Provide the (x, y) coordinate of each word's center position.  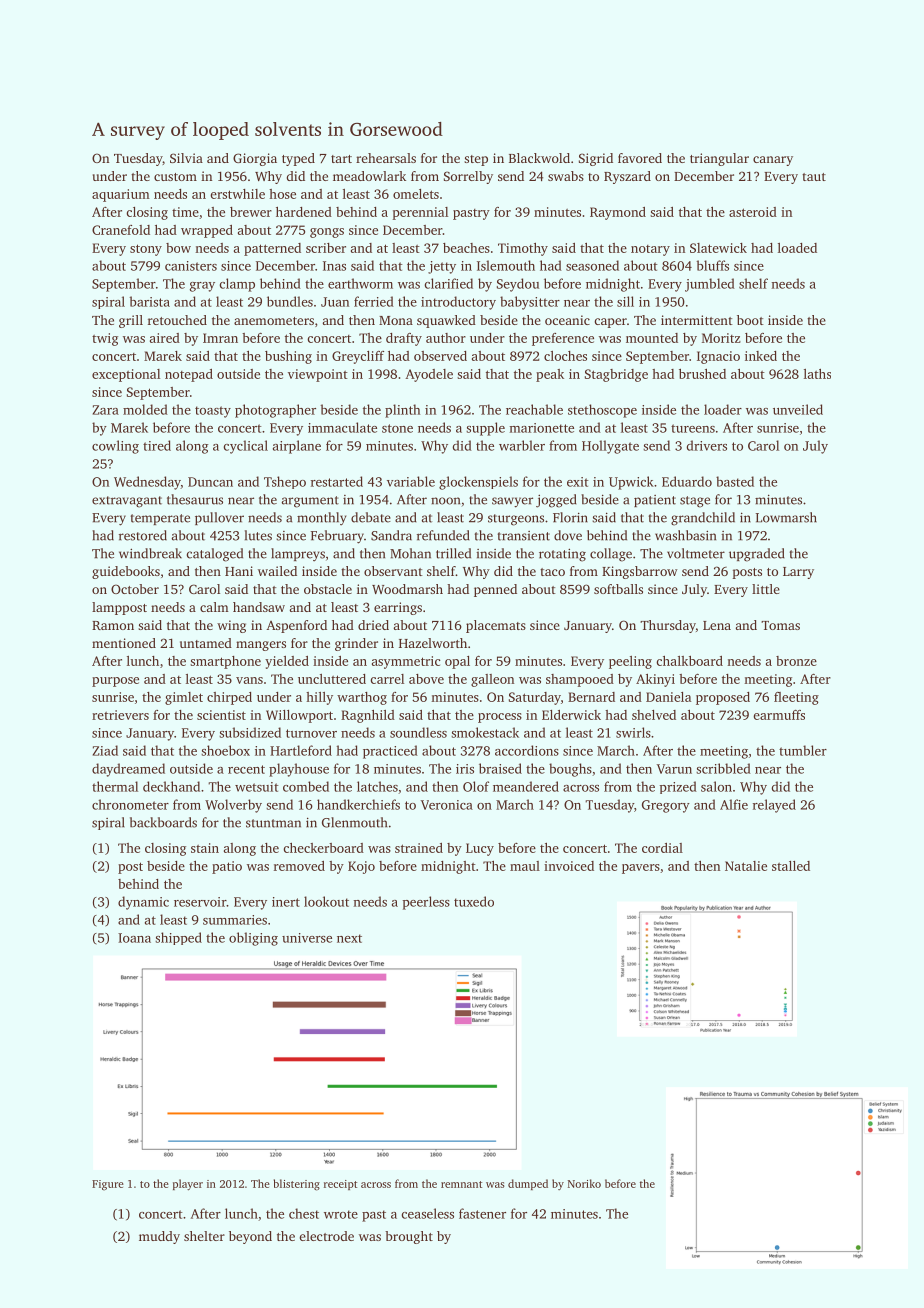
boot (750, 320)
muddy (159, 1237)
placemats (496, 626)
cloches (565, 356)
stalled (791, 866)
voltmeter (696, 553)
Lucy (480, 849)
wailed (277, 571)
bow (178, 248)
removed (299, 866)
